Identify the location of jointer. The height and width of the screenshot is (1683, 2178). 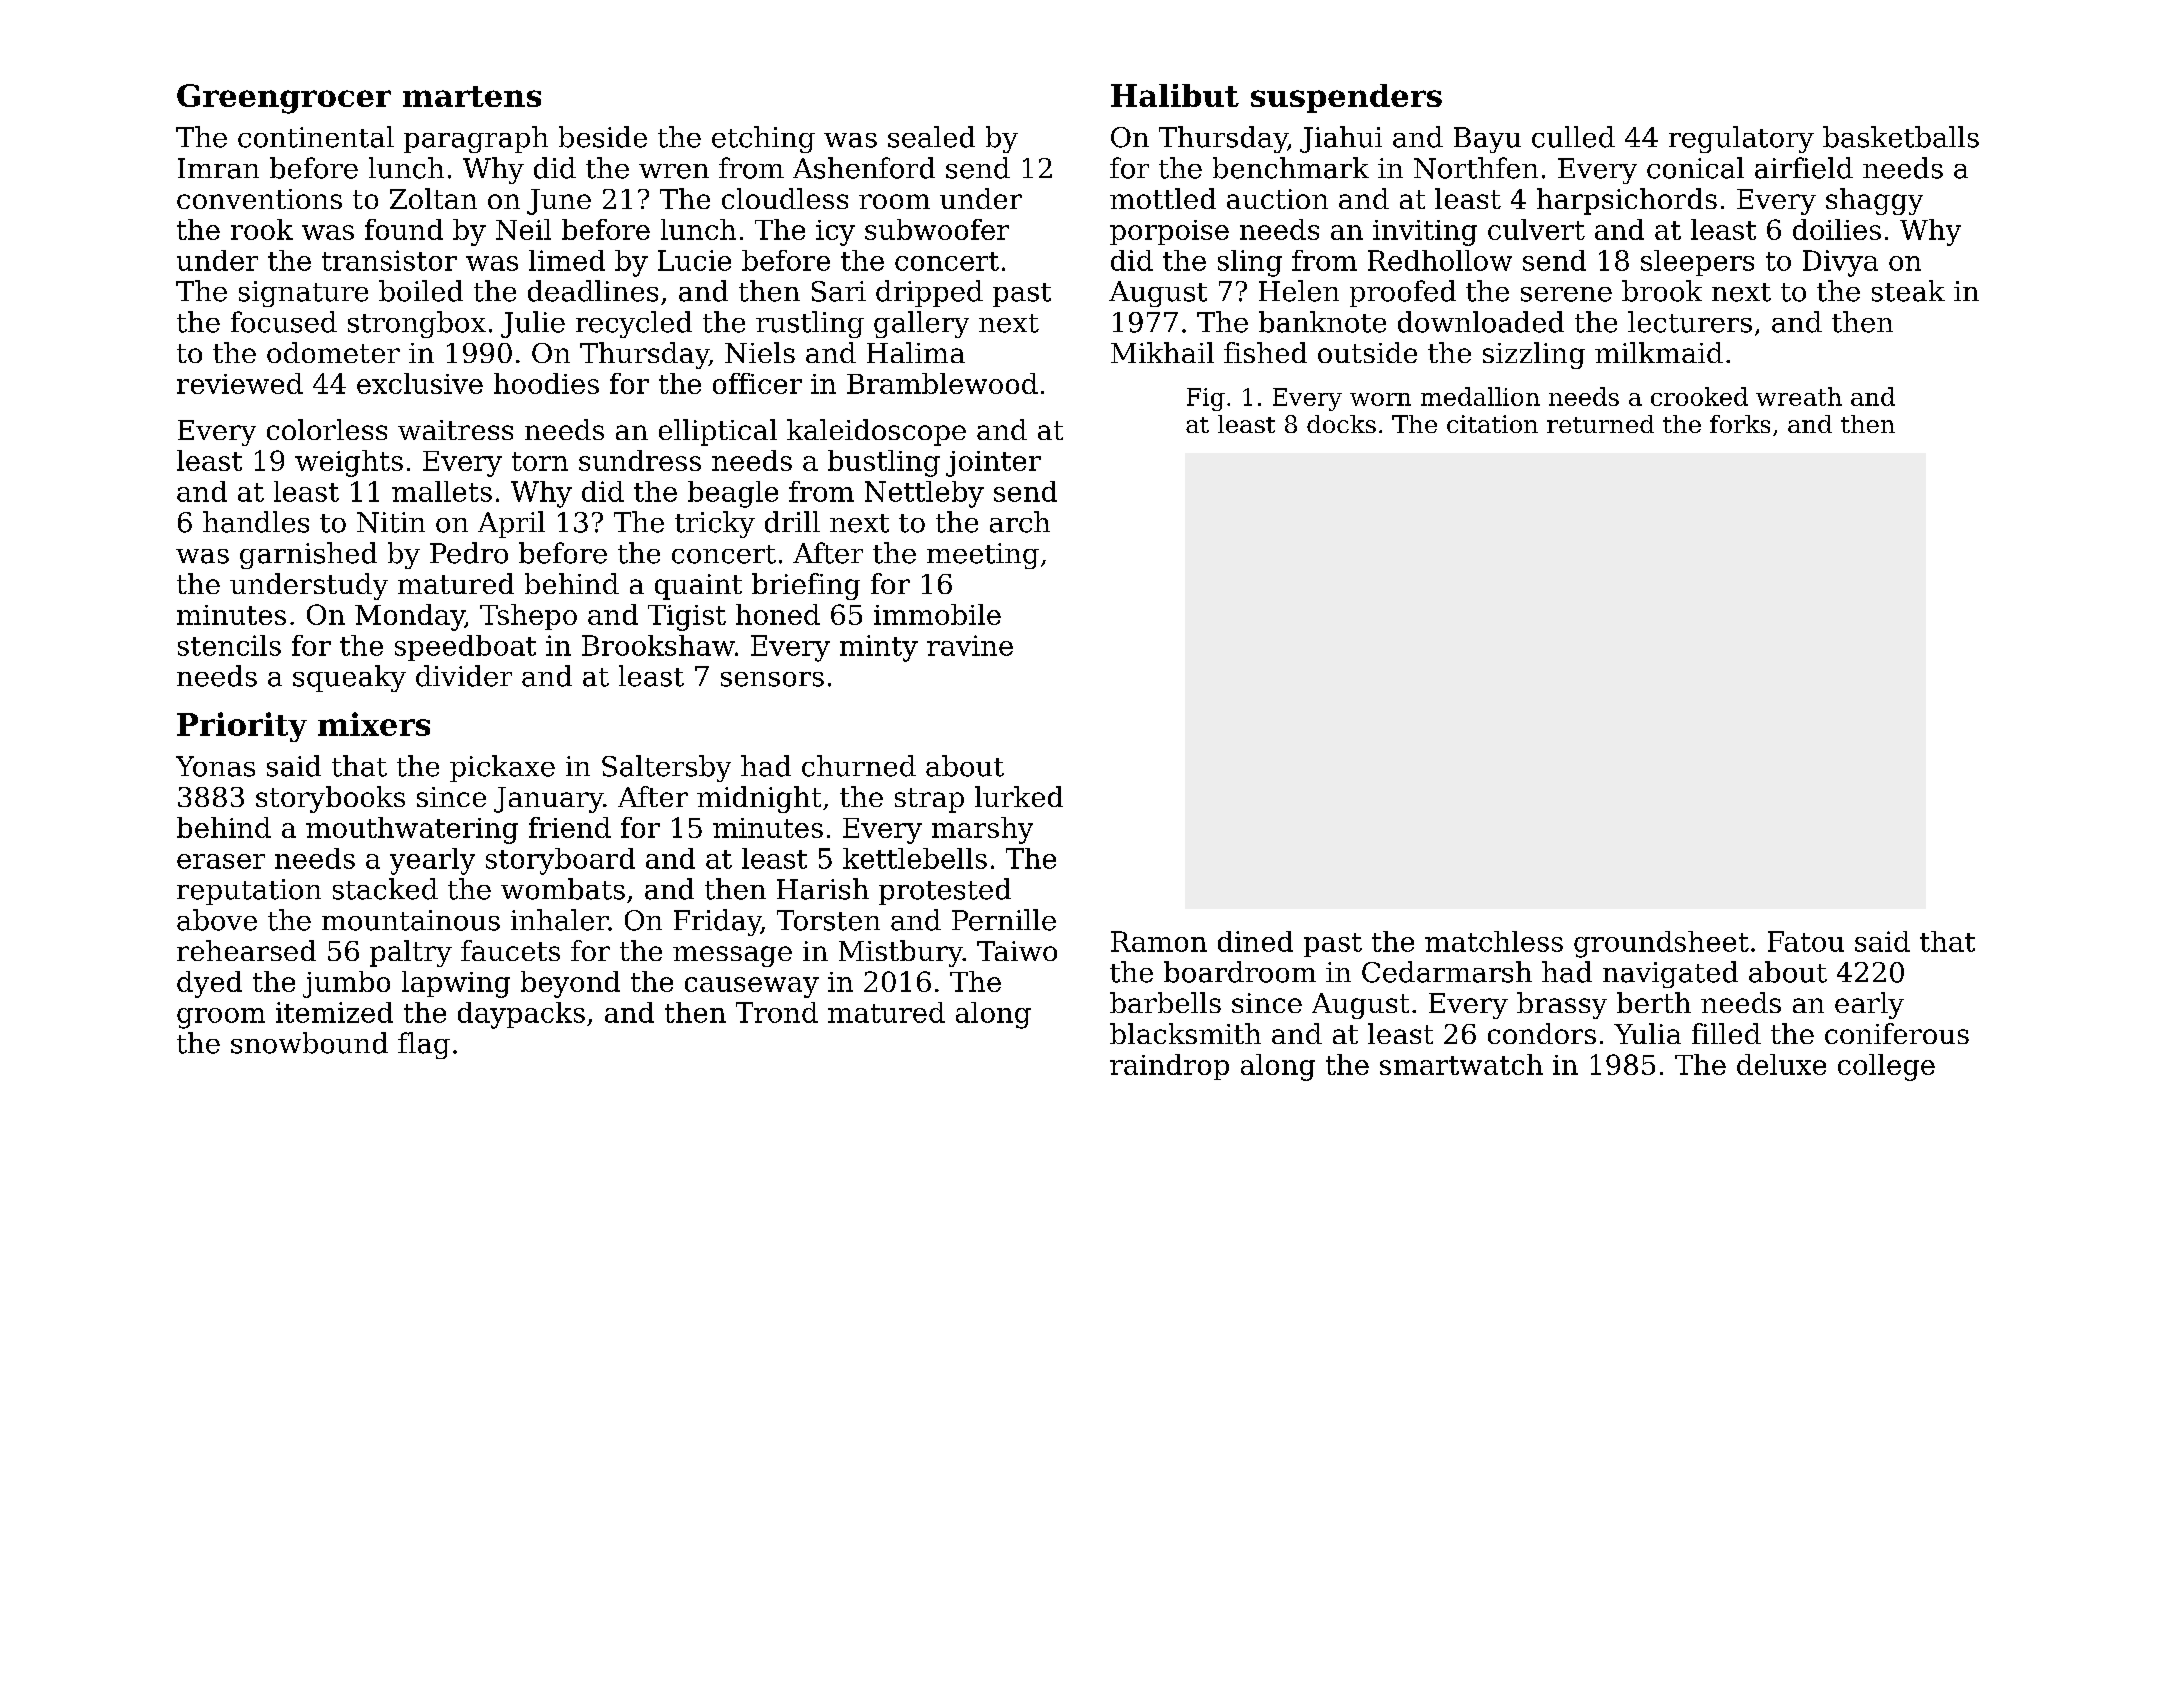
(993, 464).
